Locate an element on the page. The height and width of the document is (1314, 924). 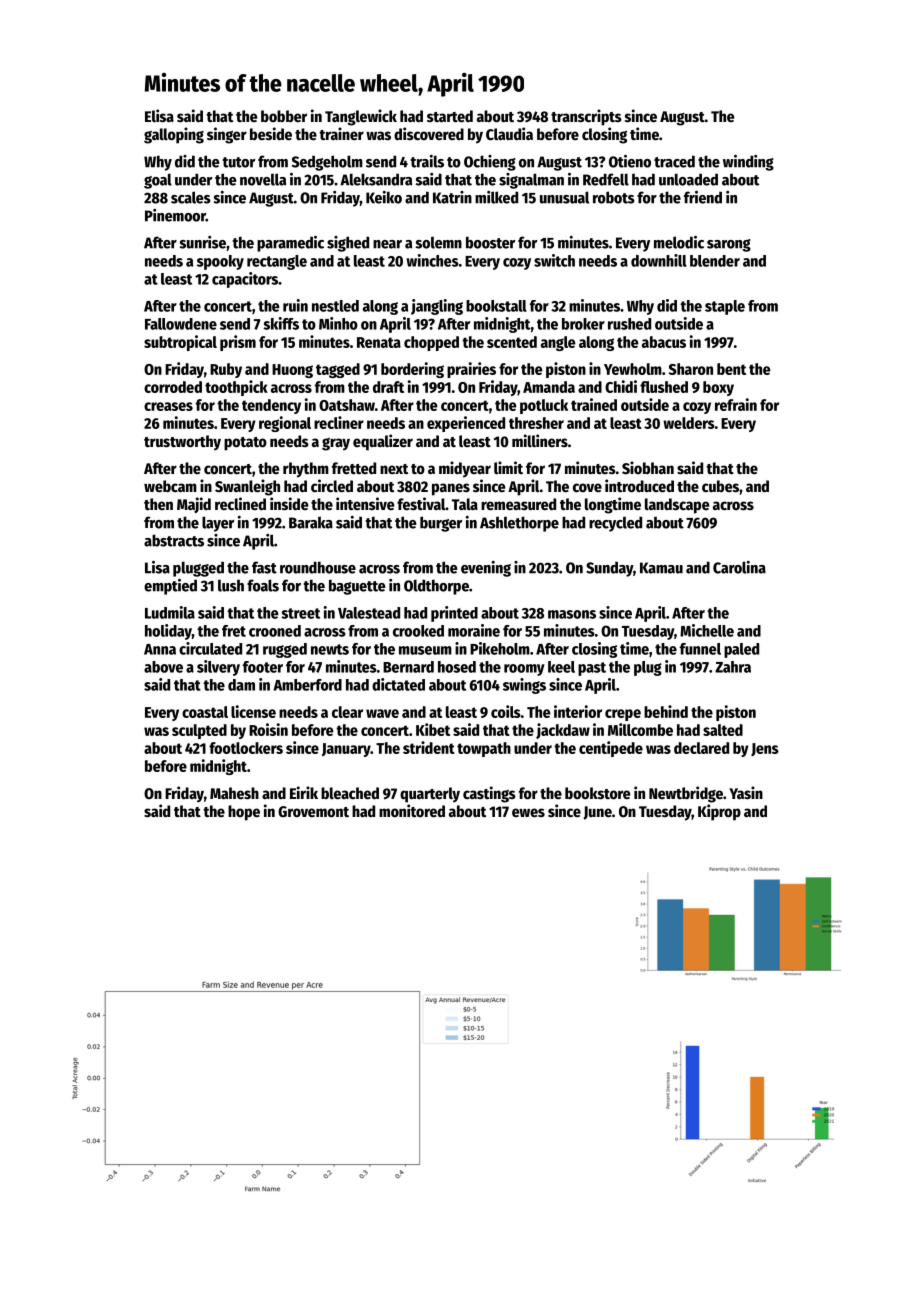
emptied is located at coordinates (170, 587).
